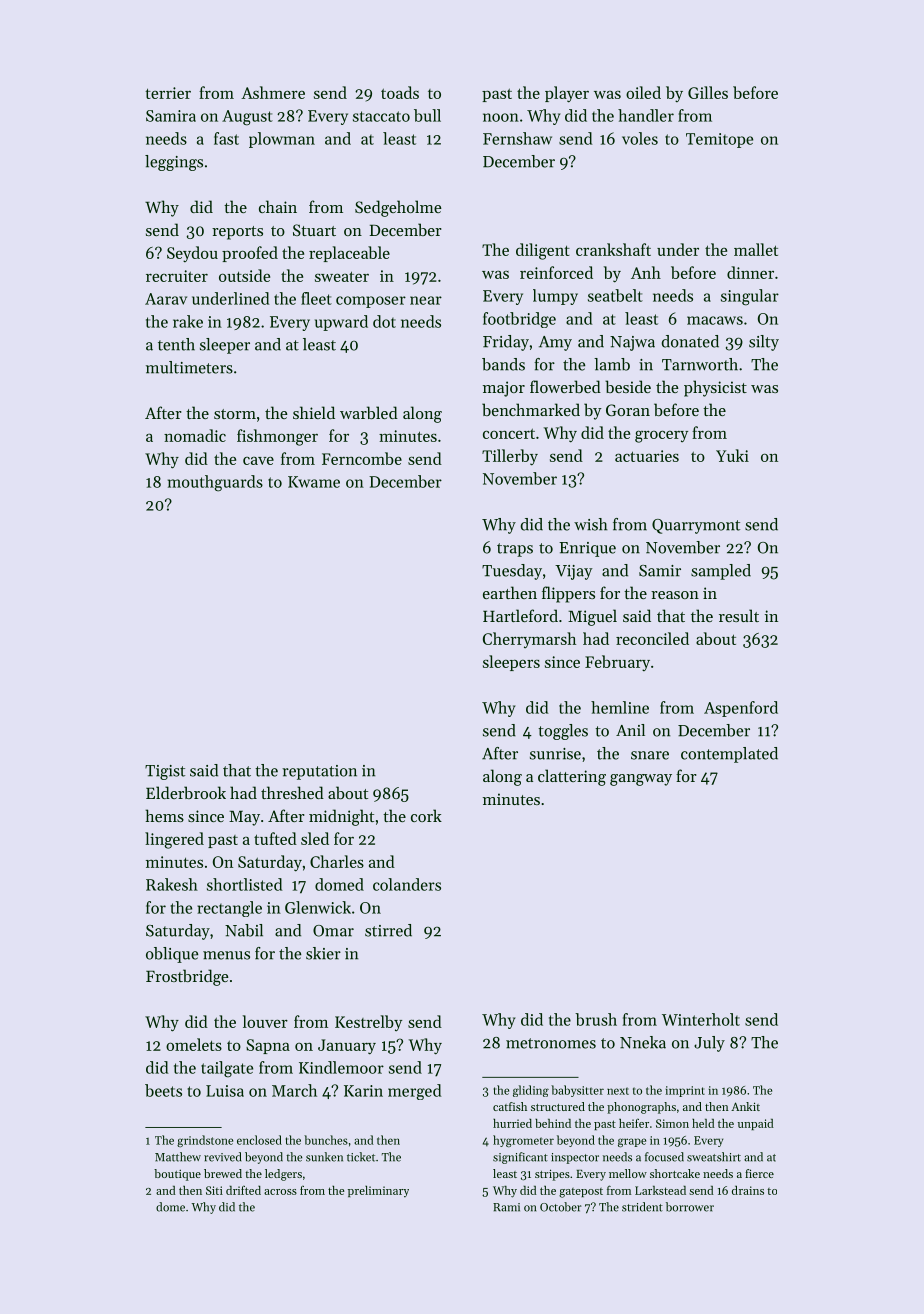  Describe the element at coordinates (756, 249) in the document. I see `mallet` at that location.
